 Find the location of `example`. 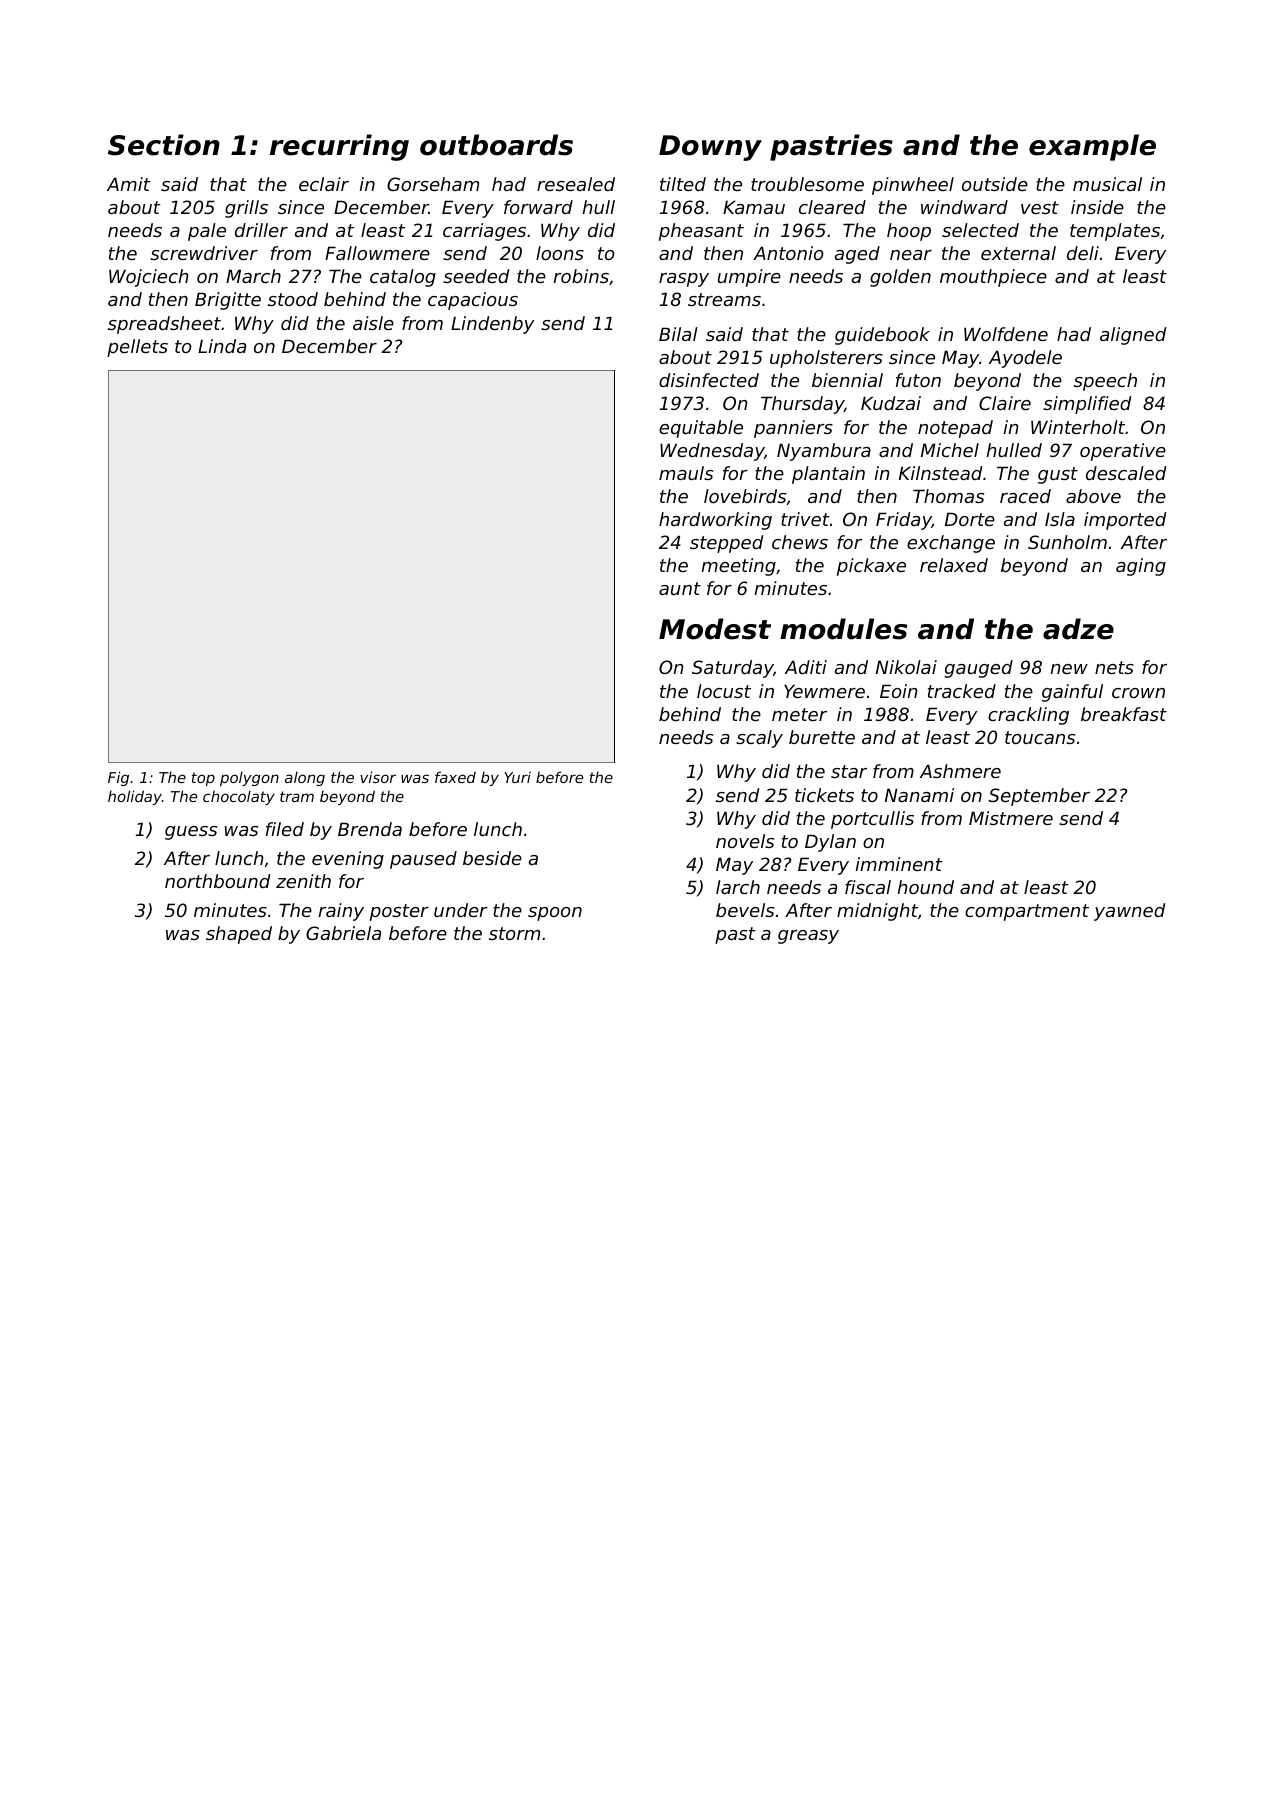

example is located at coordinates (1092, 147).
